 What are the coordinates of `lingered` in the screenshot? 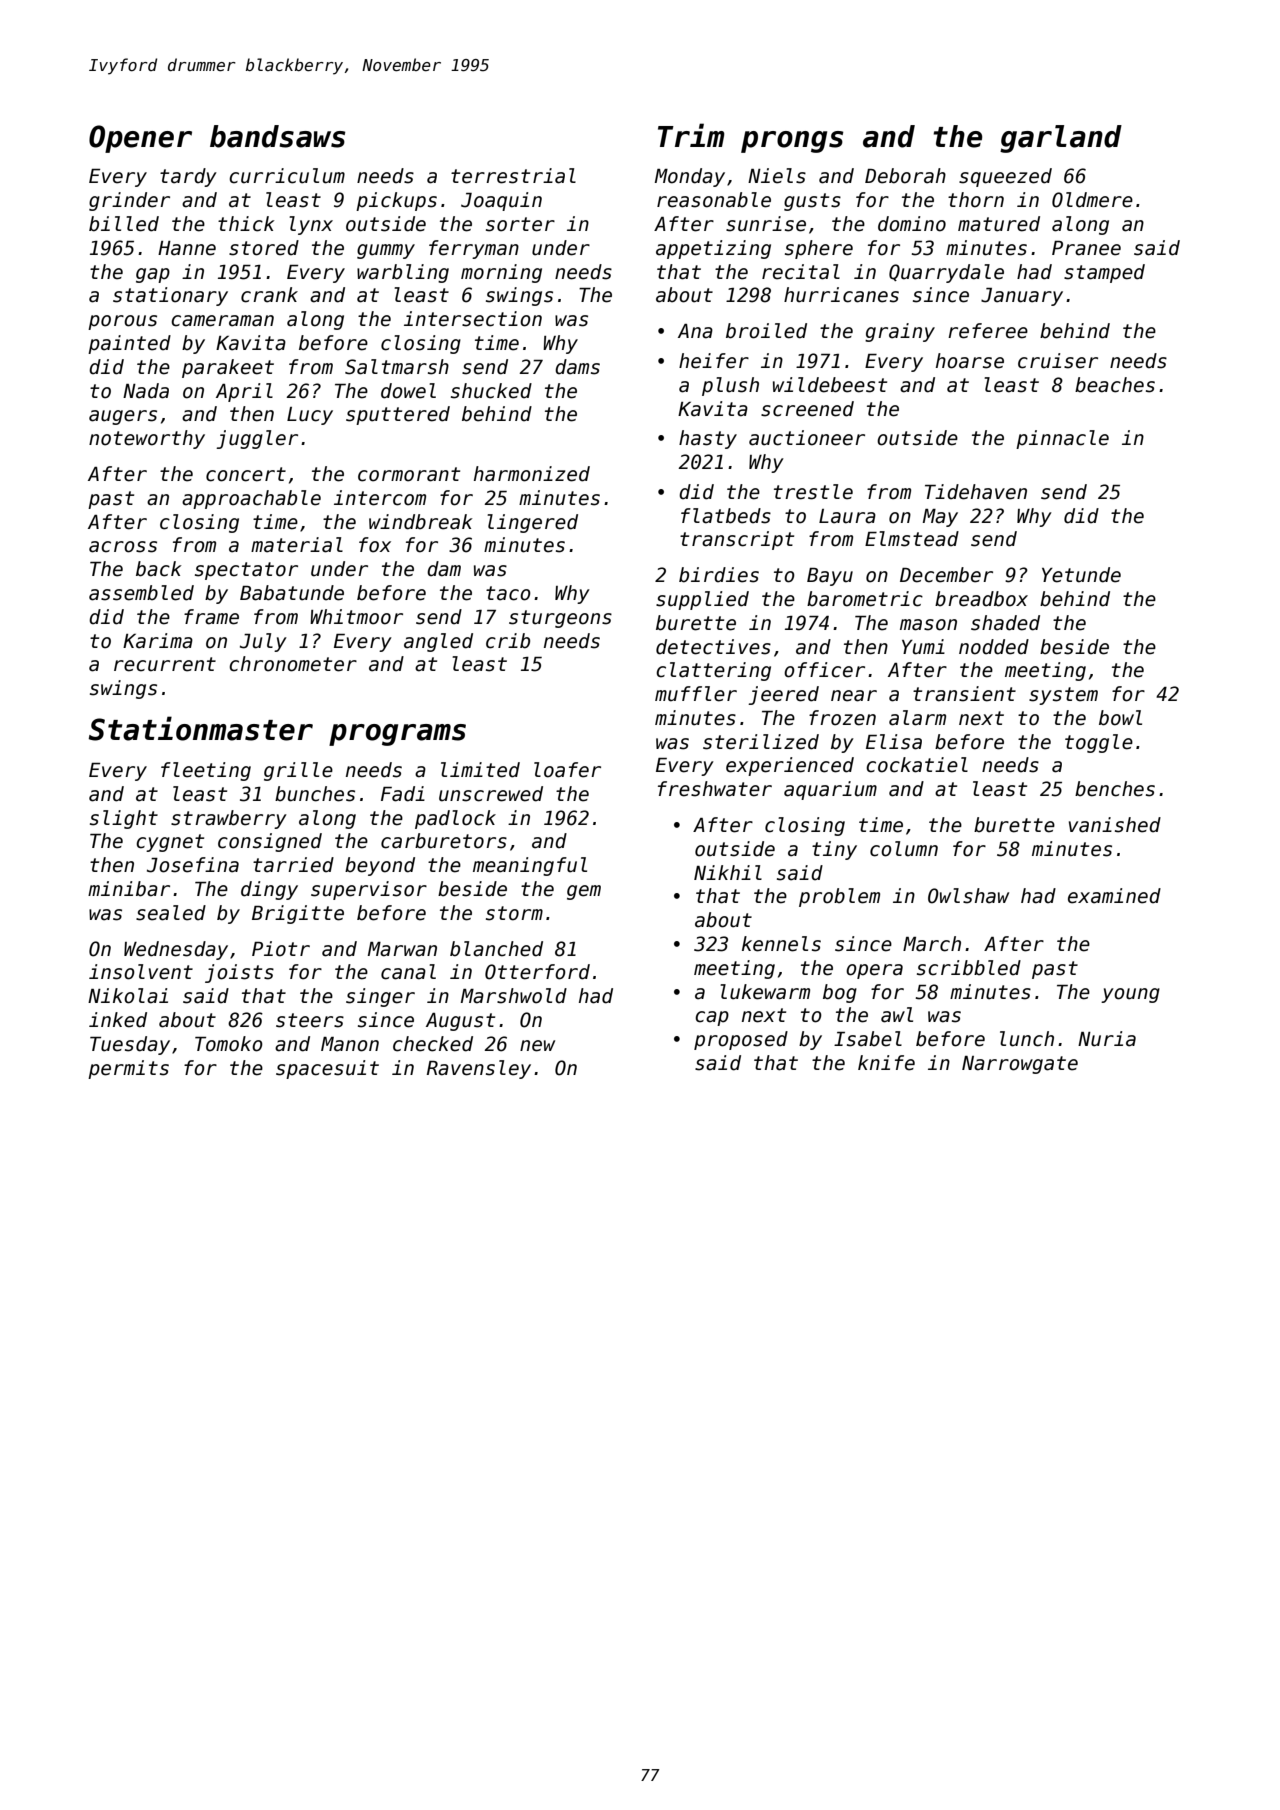 It's located at (532, 523).
